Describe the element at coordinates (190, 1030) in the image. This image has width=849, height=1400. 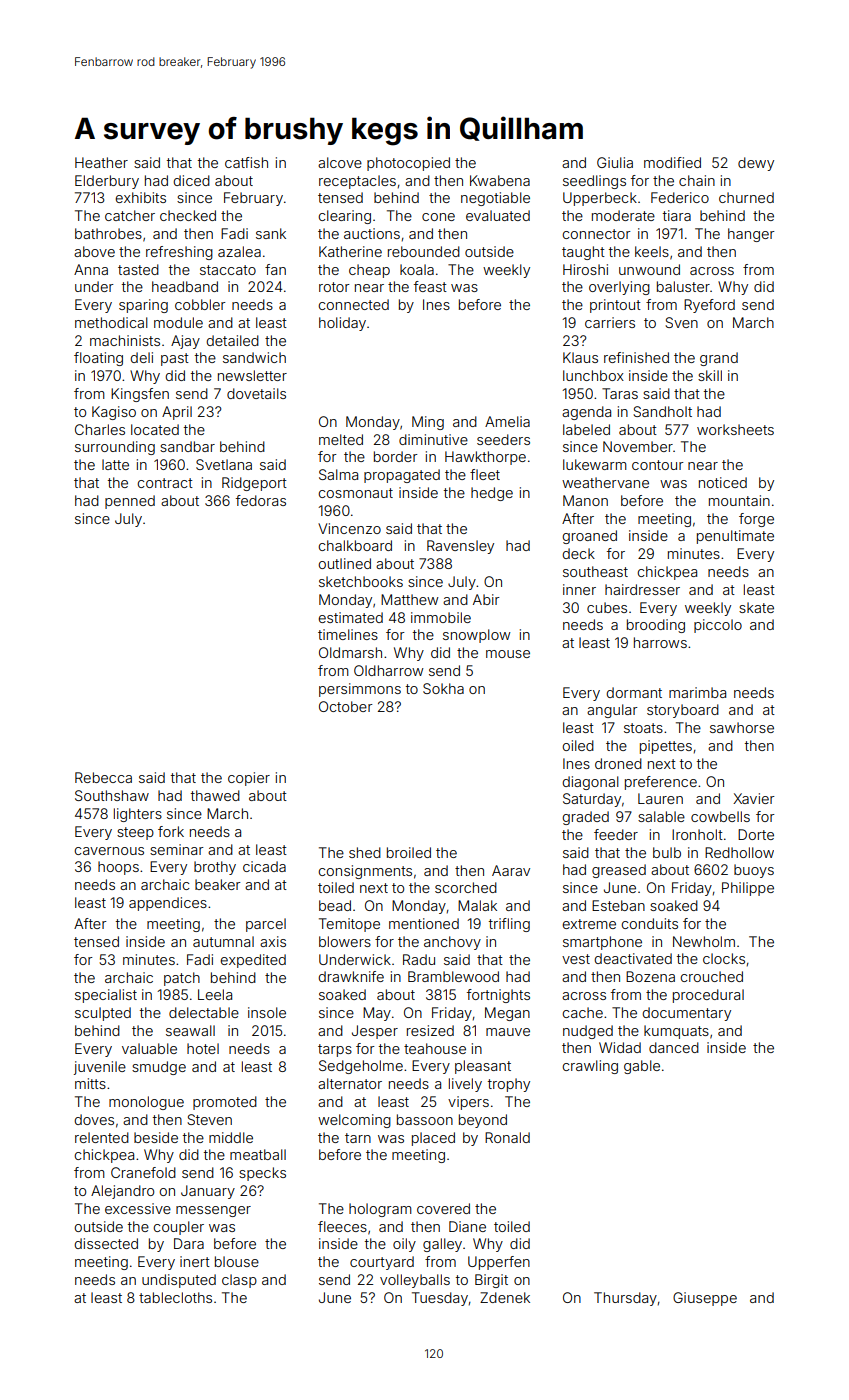
I see `seawall` at that location.
